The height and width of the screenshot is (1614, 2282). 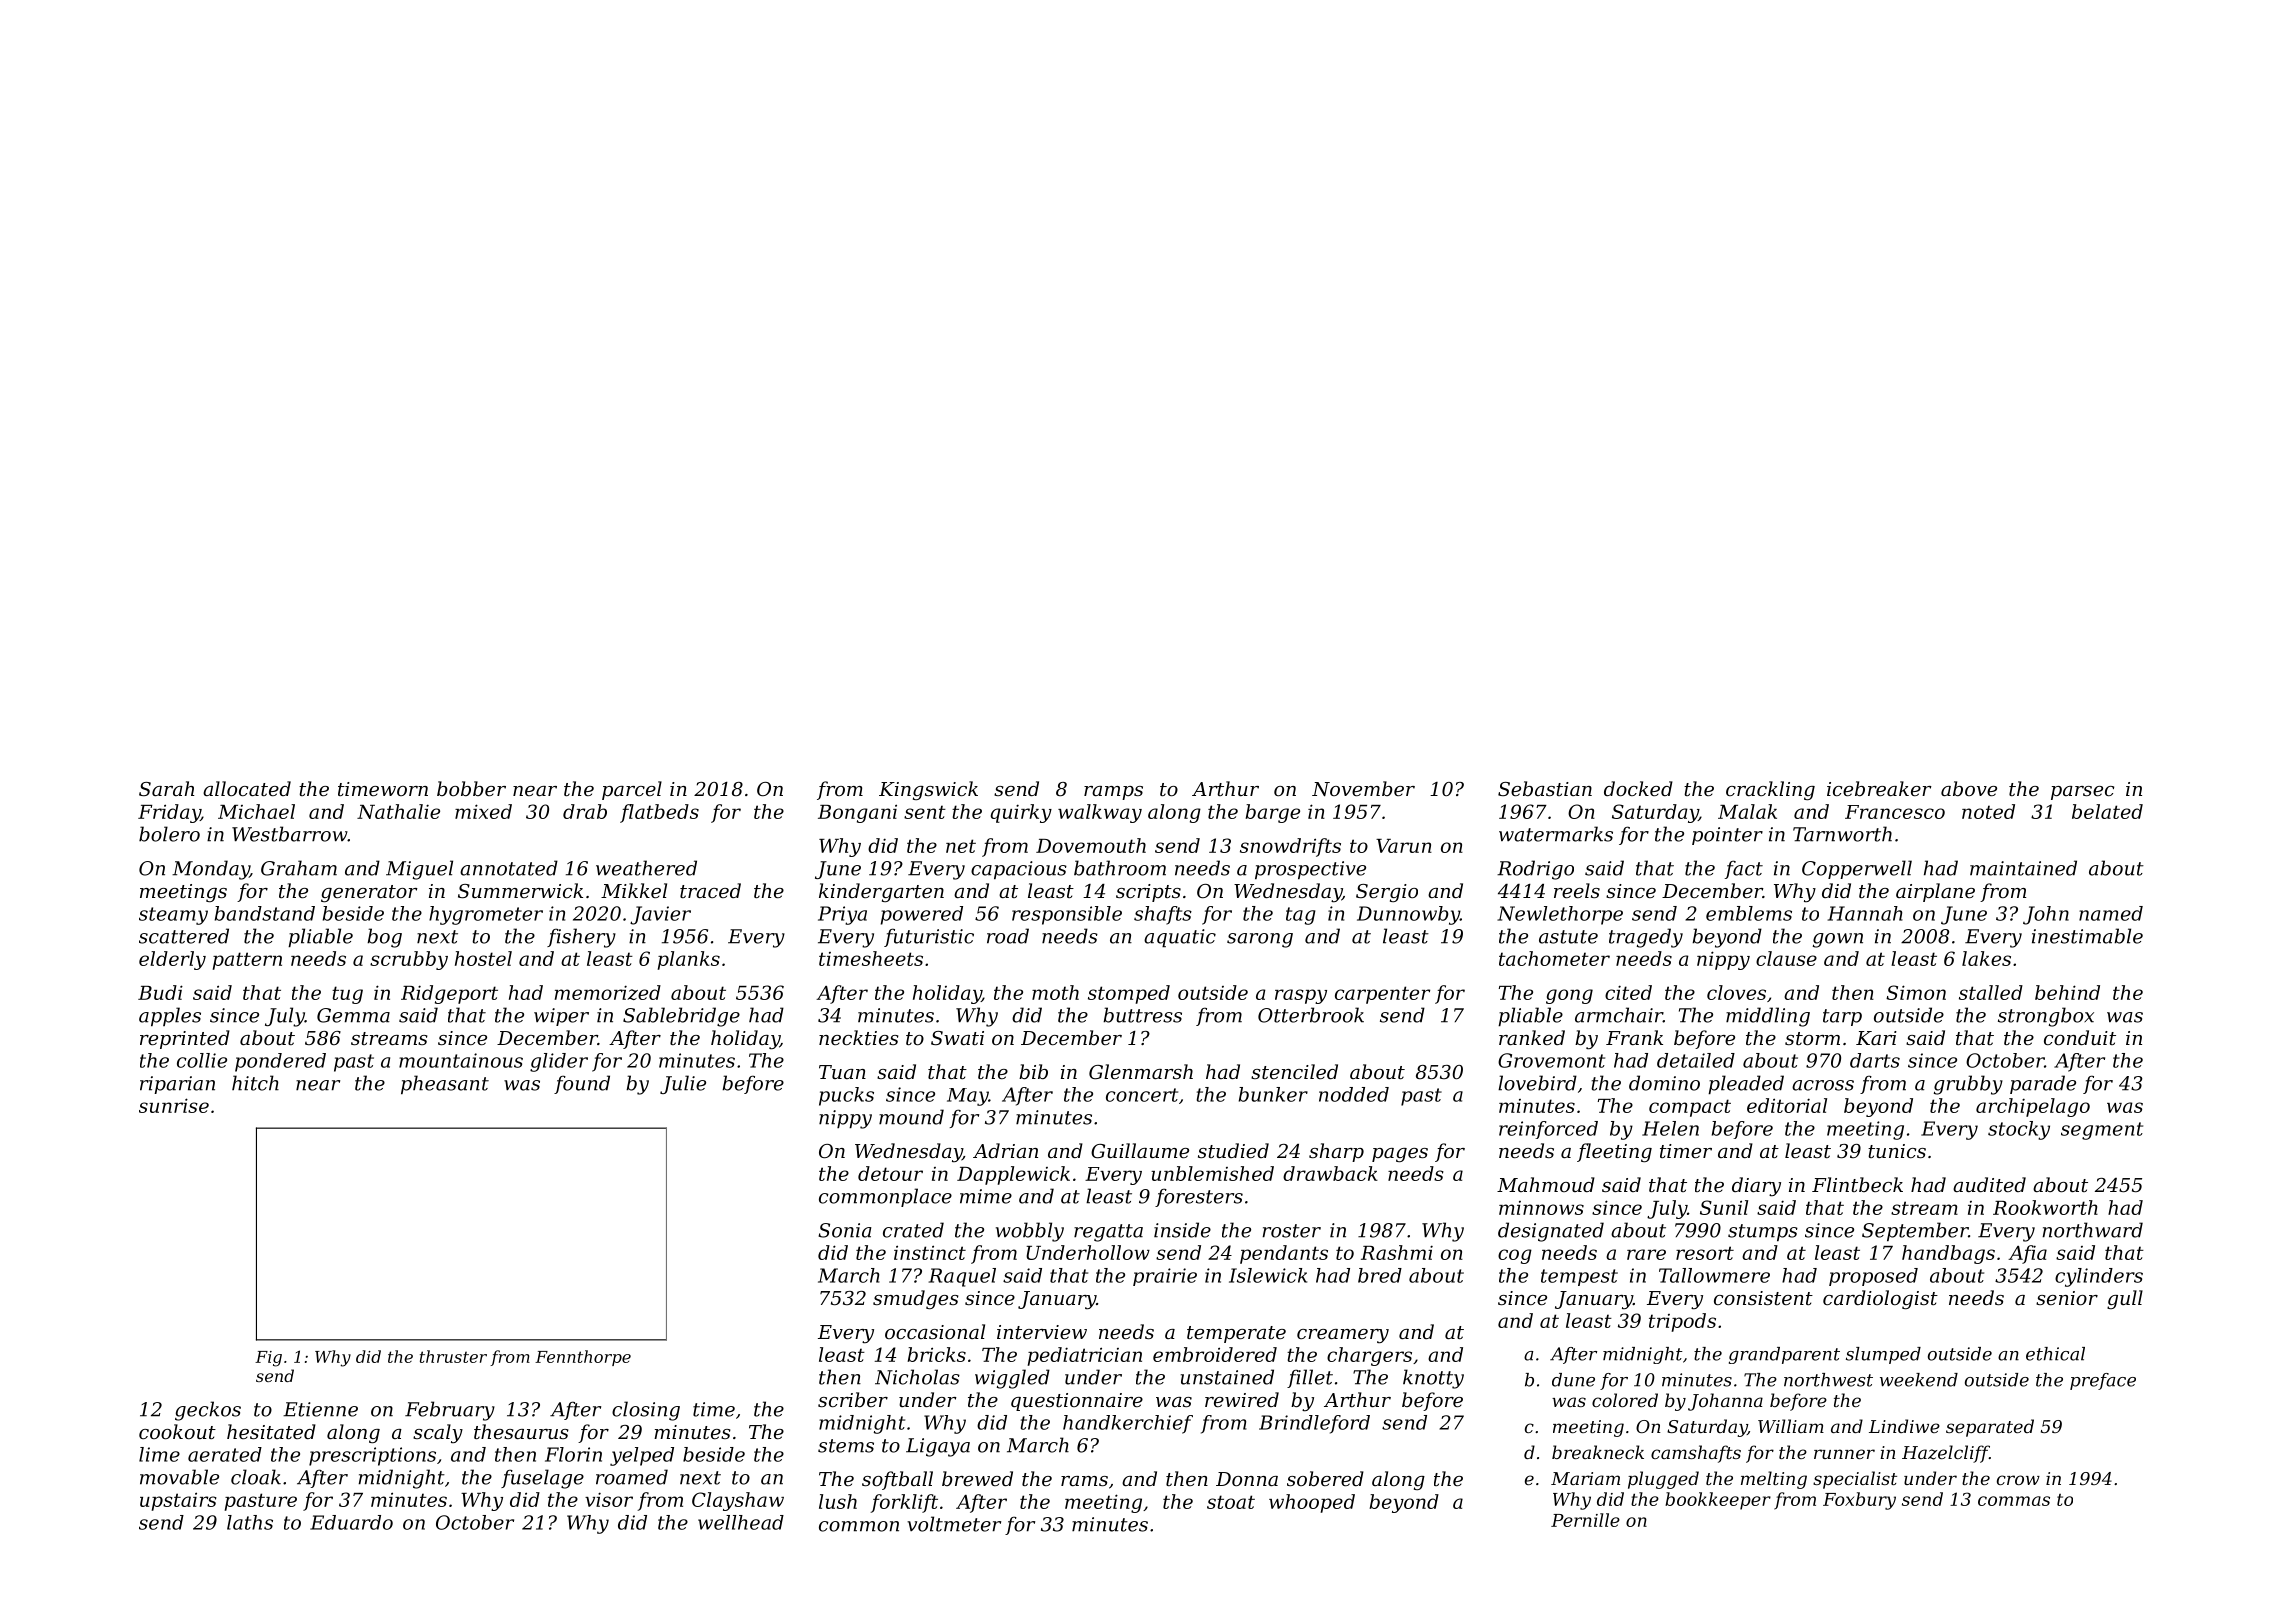 I want to click on raspy, so click(x=1301, y=996).
